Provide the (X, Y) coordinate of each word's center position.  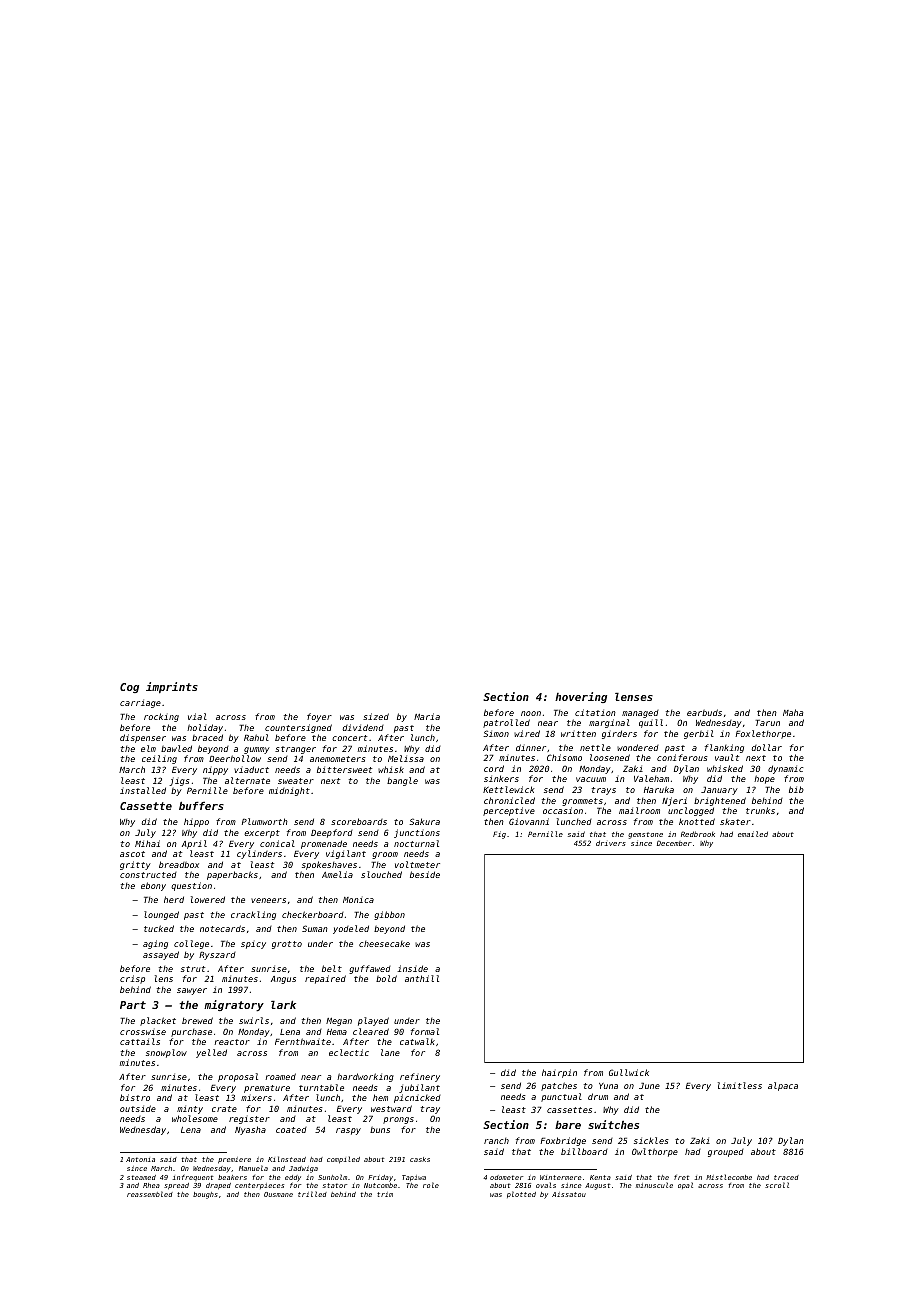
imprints (172, 688)
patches (559, 1086)
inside (412, 968)
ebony (153, 886)
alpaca (783, 1086)
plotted (521, 1194)
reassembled (150, 1194)
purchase (191, 1033)
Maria (427, 716)
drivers (611, 843)
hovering (581, 697)
